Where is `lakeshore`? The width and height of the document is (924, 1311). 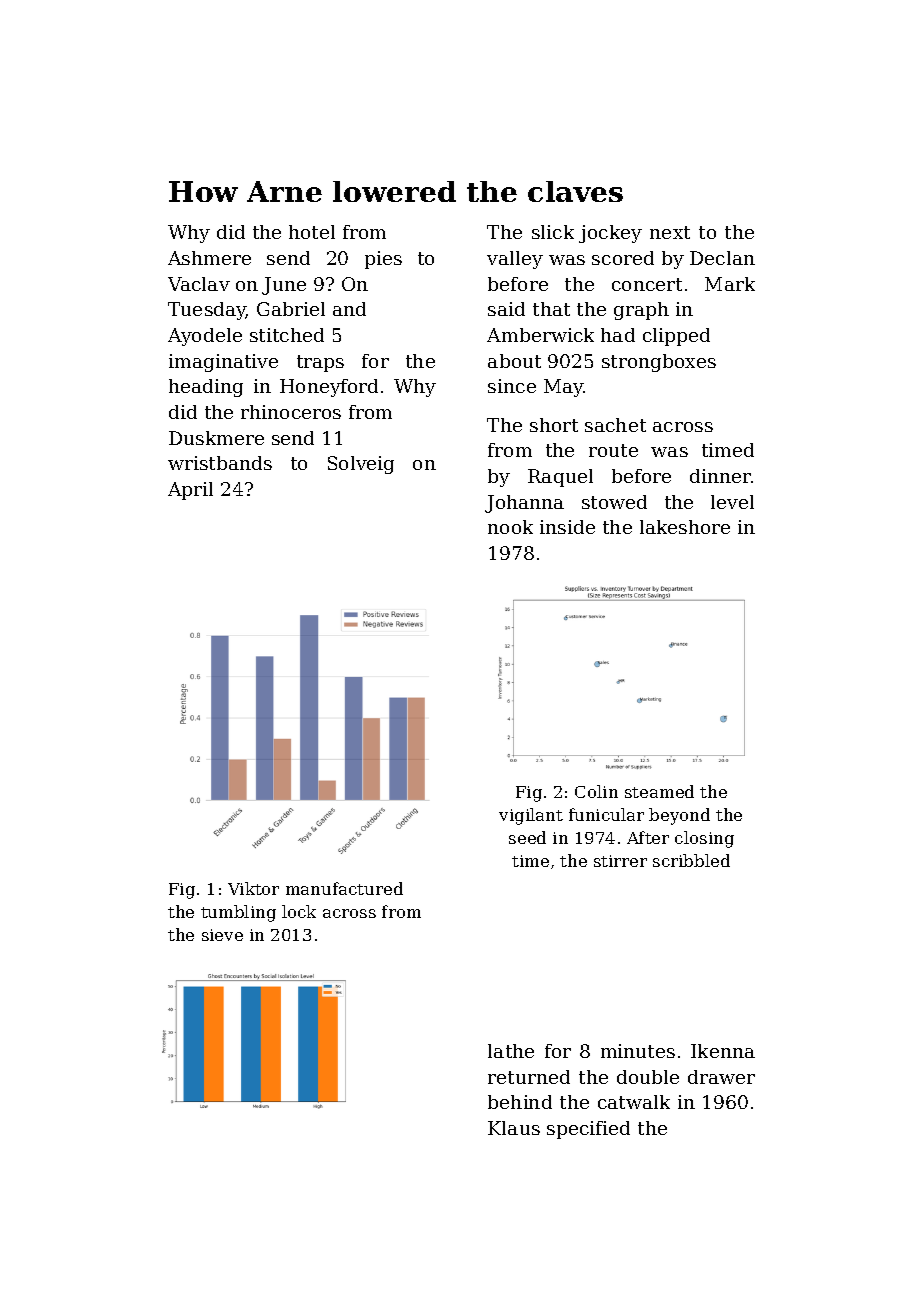 lakeshore is located at coordinates (685, 527).
